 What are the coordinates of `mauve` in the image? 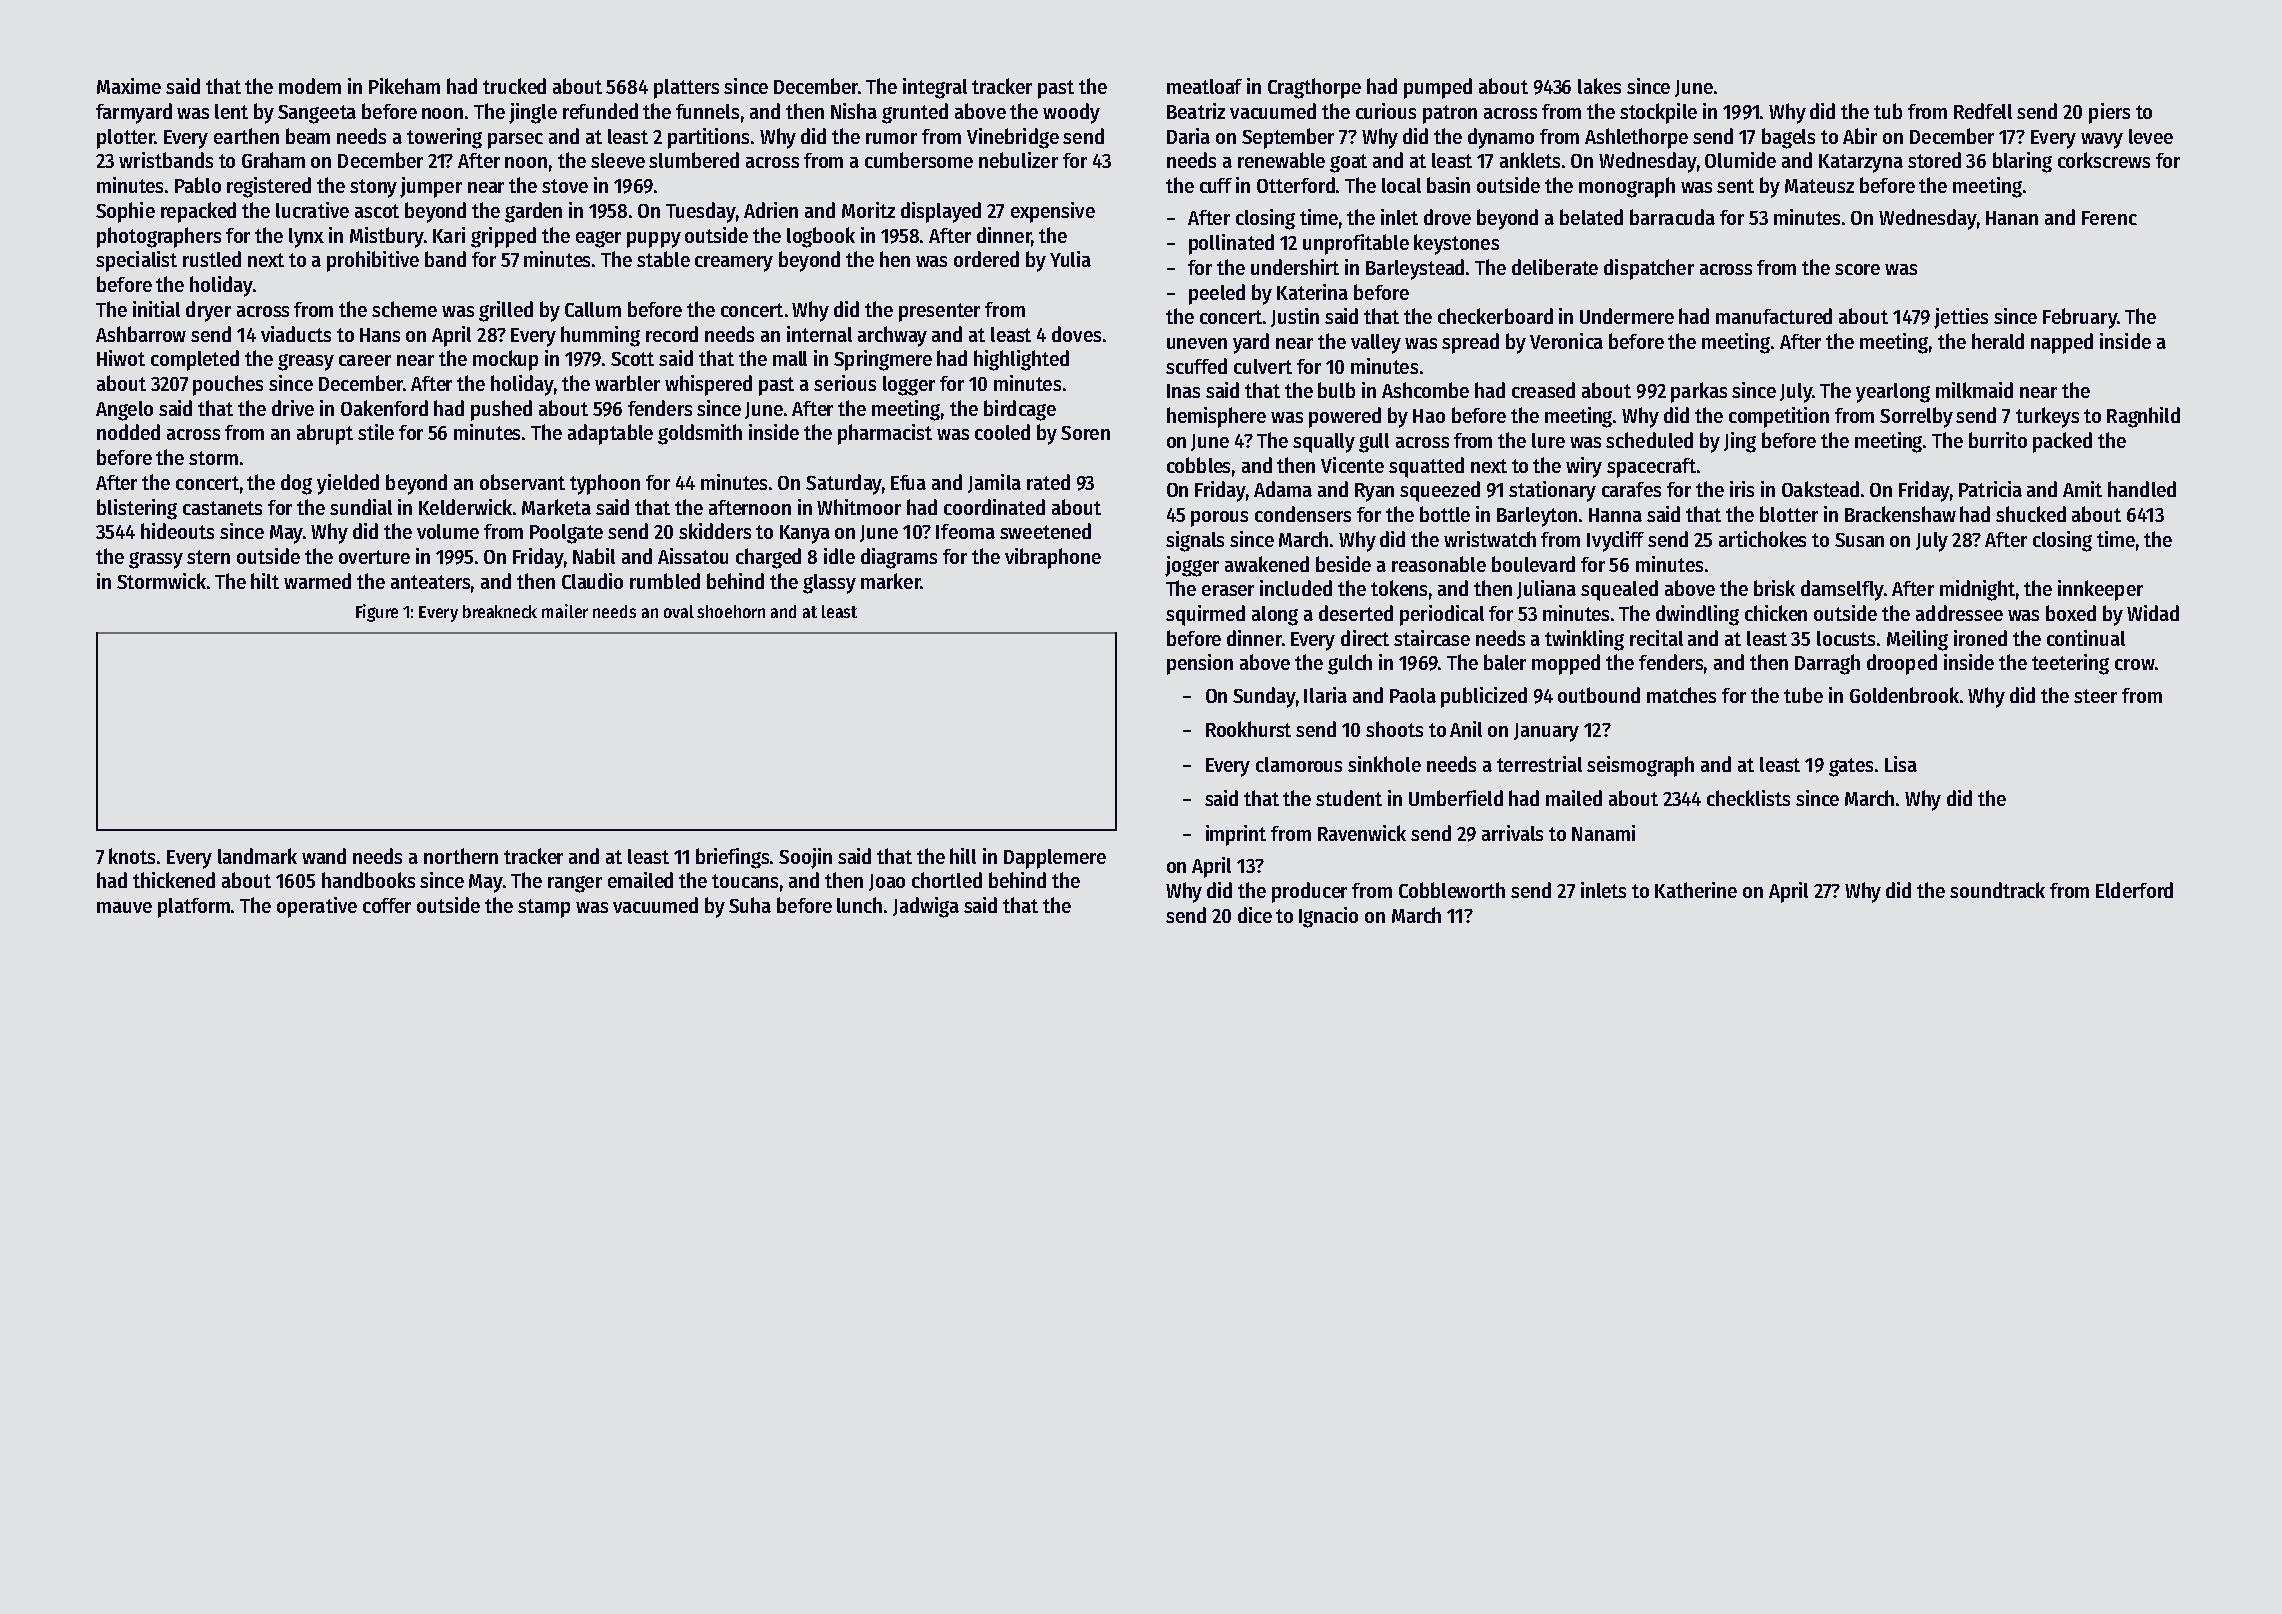 It's located at (124, 907).
